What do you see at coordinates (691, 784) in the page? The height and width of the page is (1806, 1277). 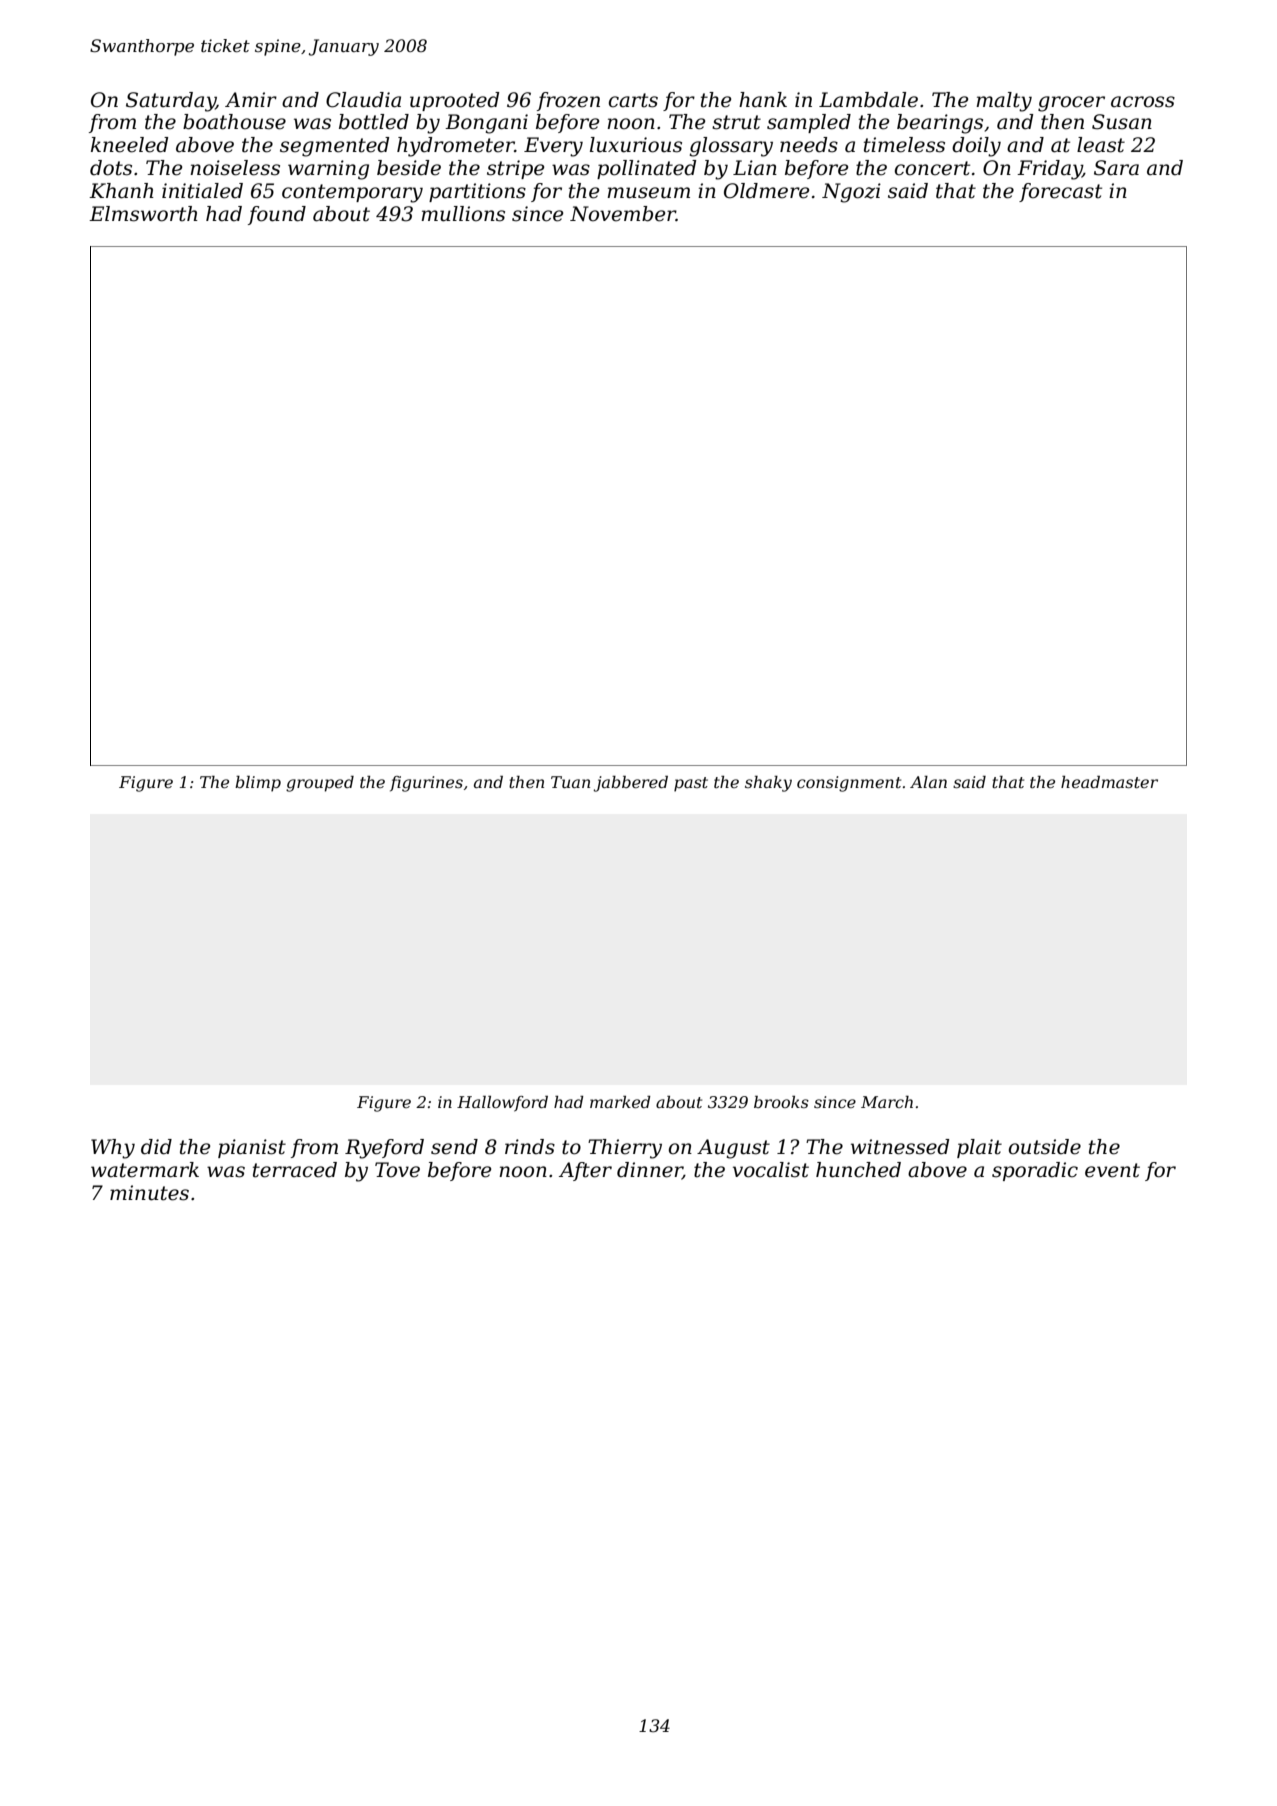 I see `past` at bounding box center [691, 784].
